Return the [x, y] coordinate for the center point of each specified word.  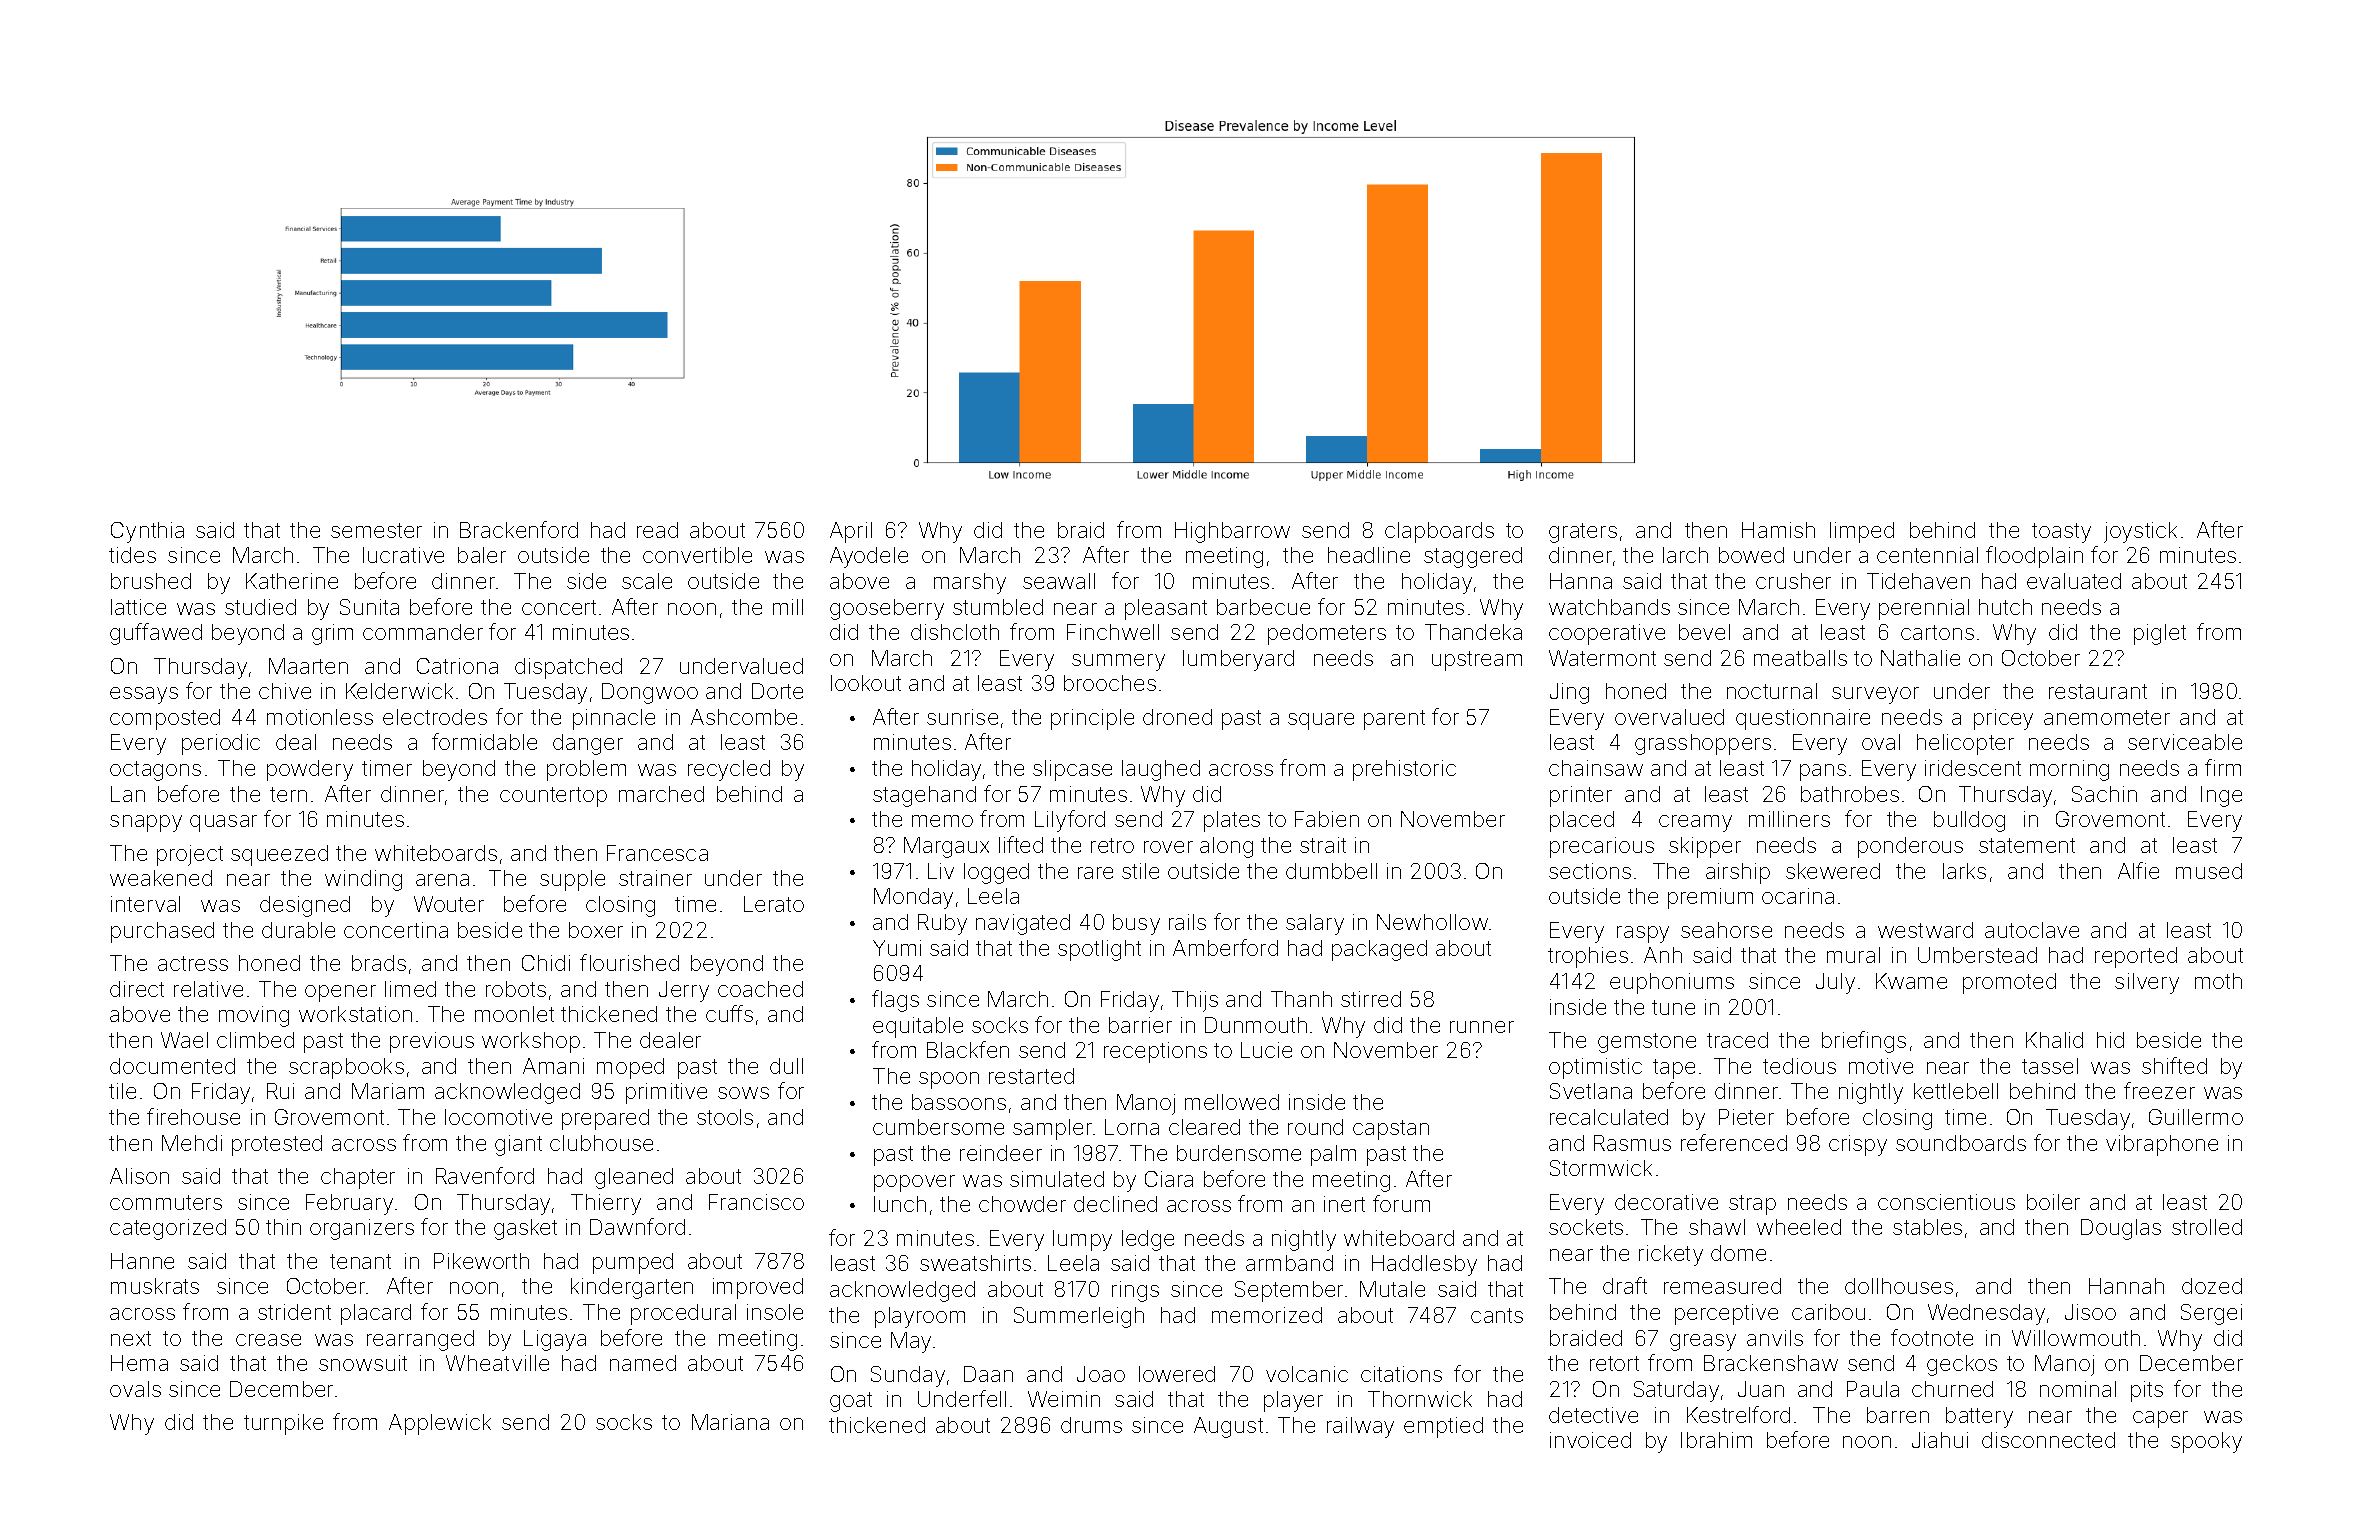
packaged [1379, 950]
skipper [1705, 847]
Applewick [440, 1424]
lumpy [1082, 1240]
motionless [320, 717]
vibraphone [2162, 1145]
